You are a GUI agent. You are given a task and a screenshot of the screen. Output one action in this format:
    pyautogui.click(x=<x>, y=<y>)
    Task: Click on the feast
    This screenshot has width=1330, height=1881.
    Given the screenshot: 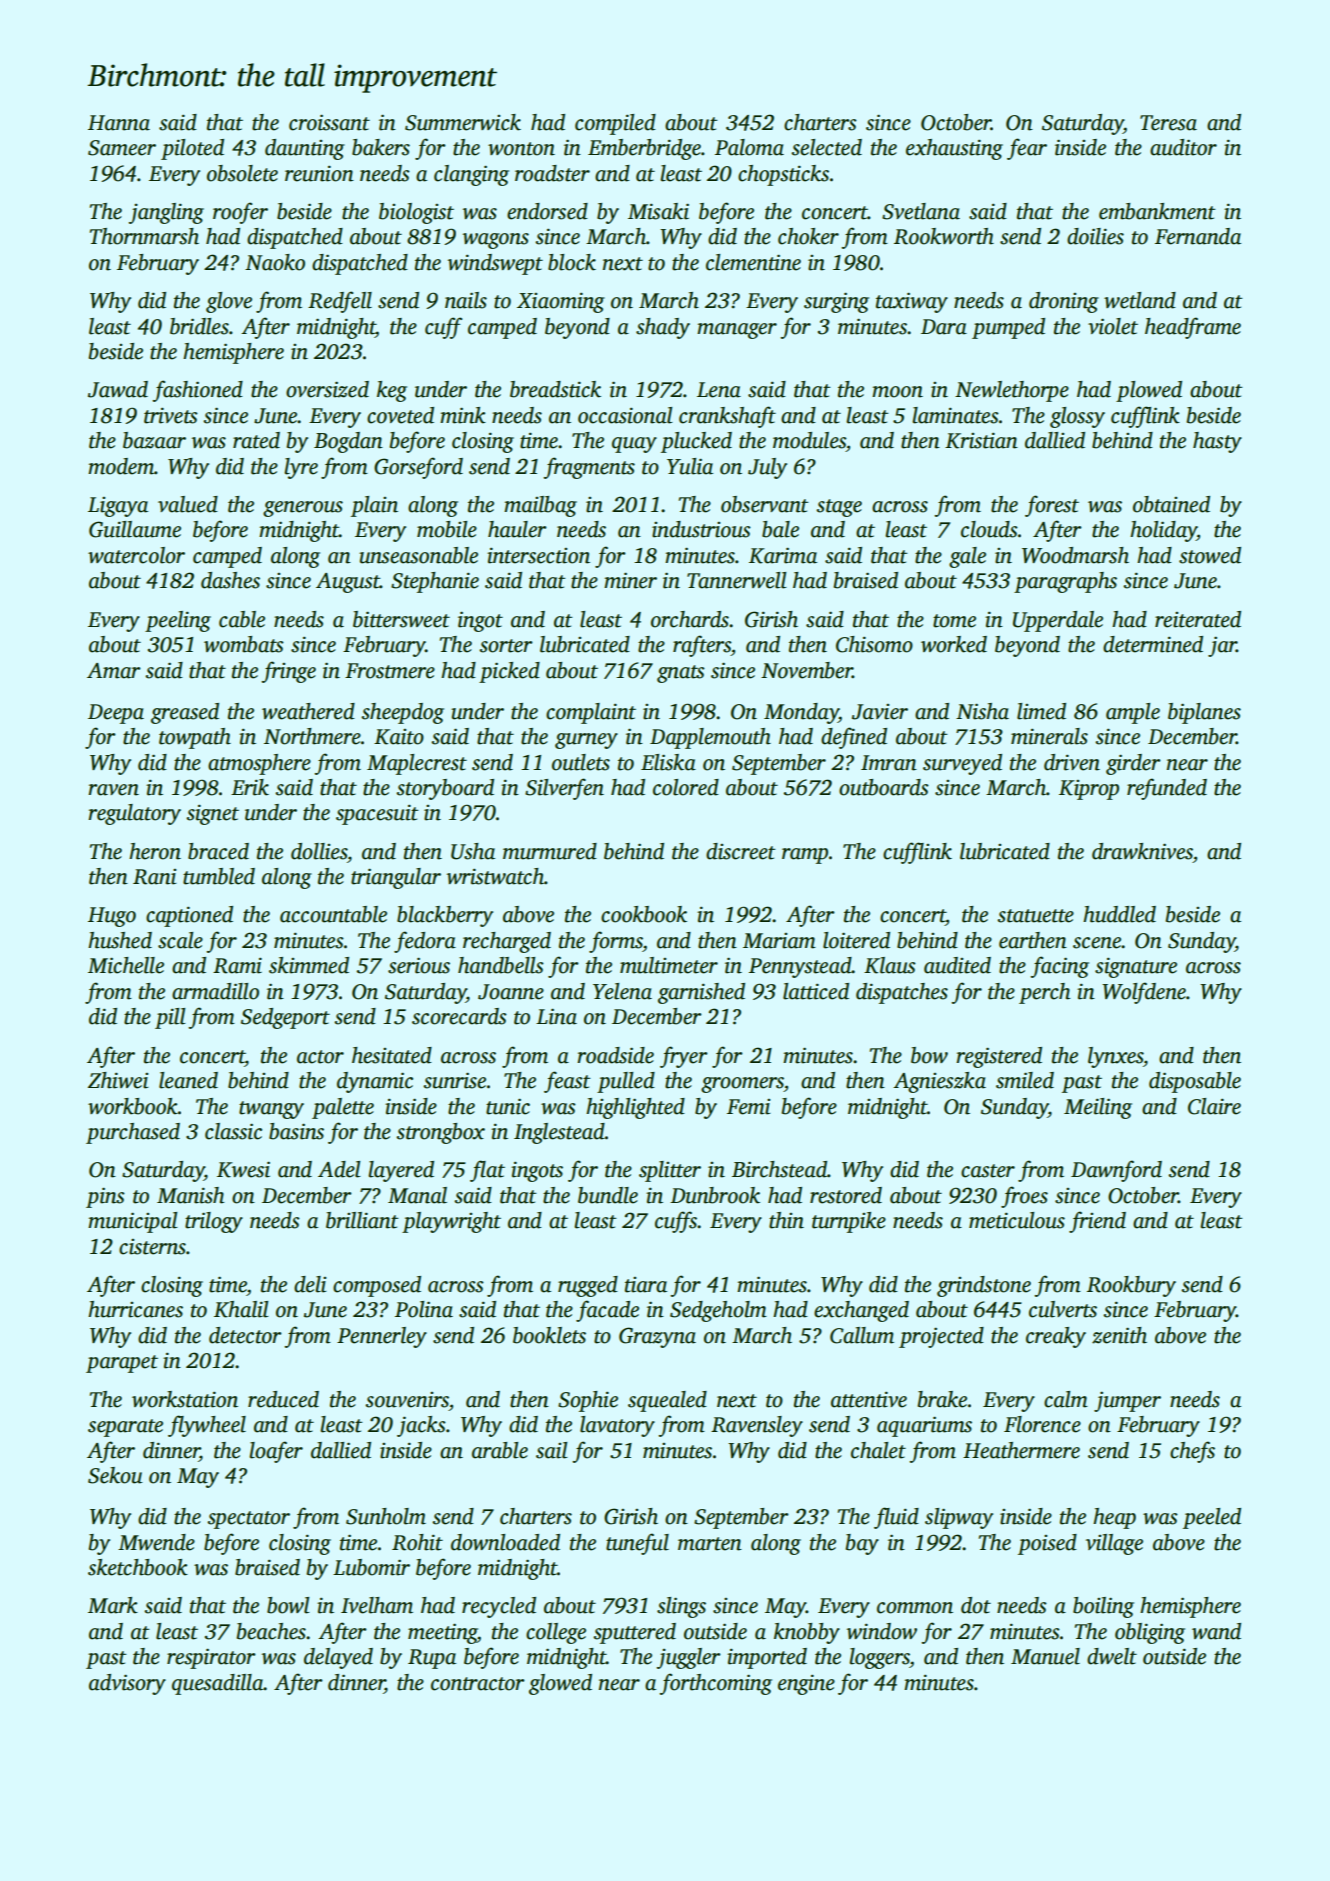 What is the action you would take?
    pyautogui.click(x=567, y=1082)
